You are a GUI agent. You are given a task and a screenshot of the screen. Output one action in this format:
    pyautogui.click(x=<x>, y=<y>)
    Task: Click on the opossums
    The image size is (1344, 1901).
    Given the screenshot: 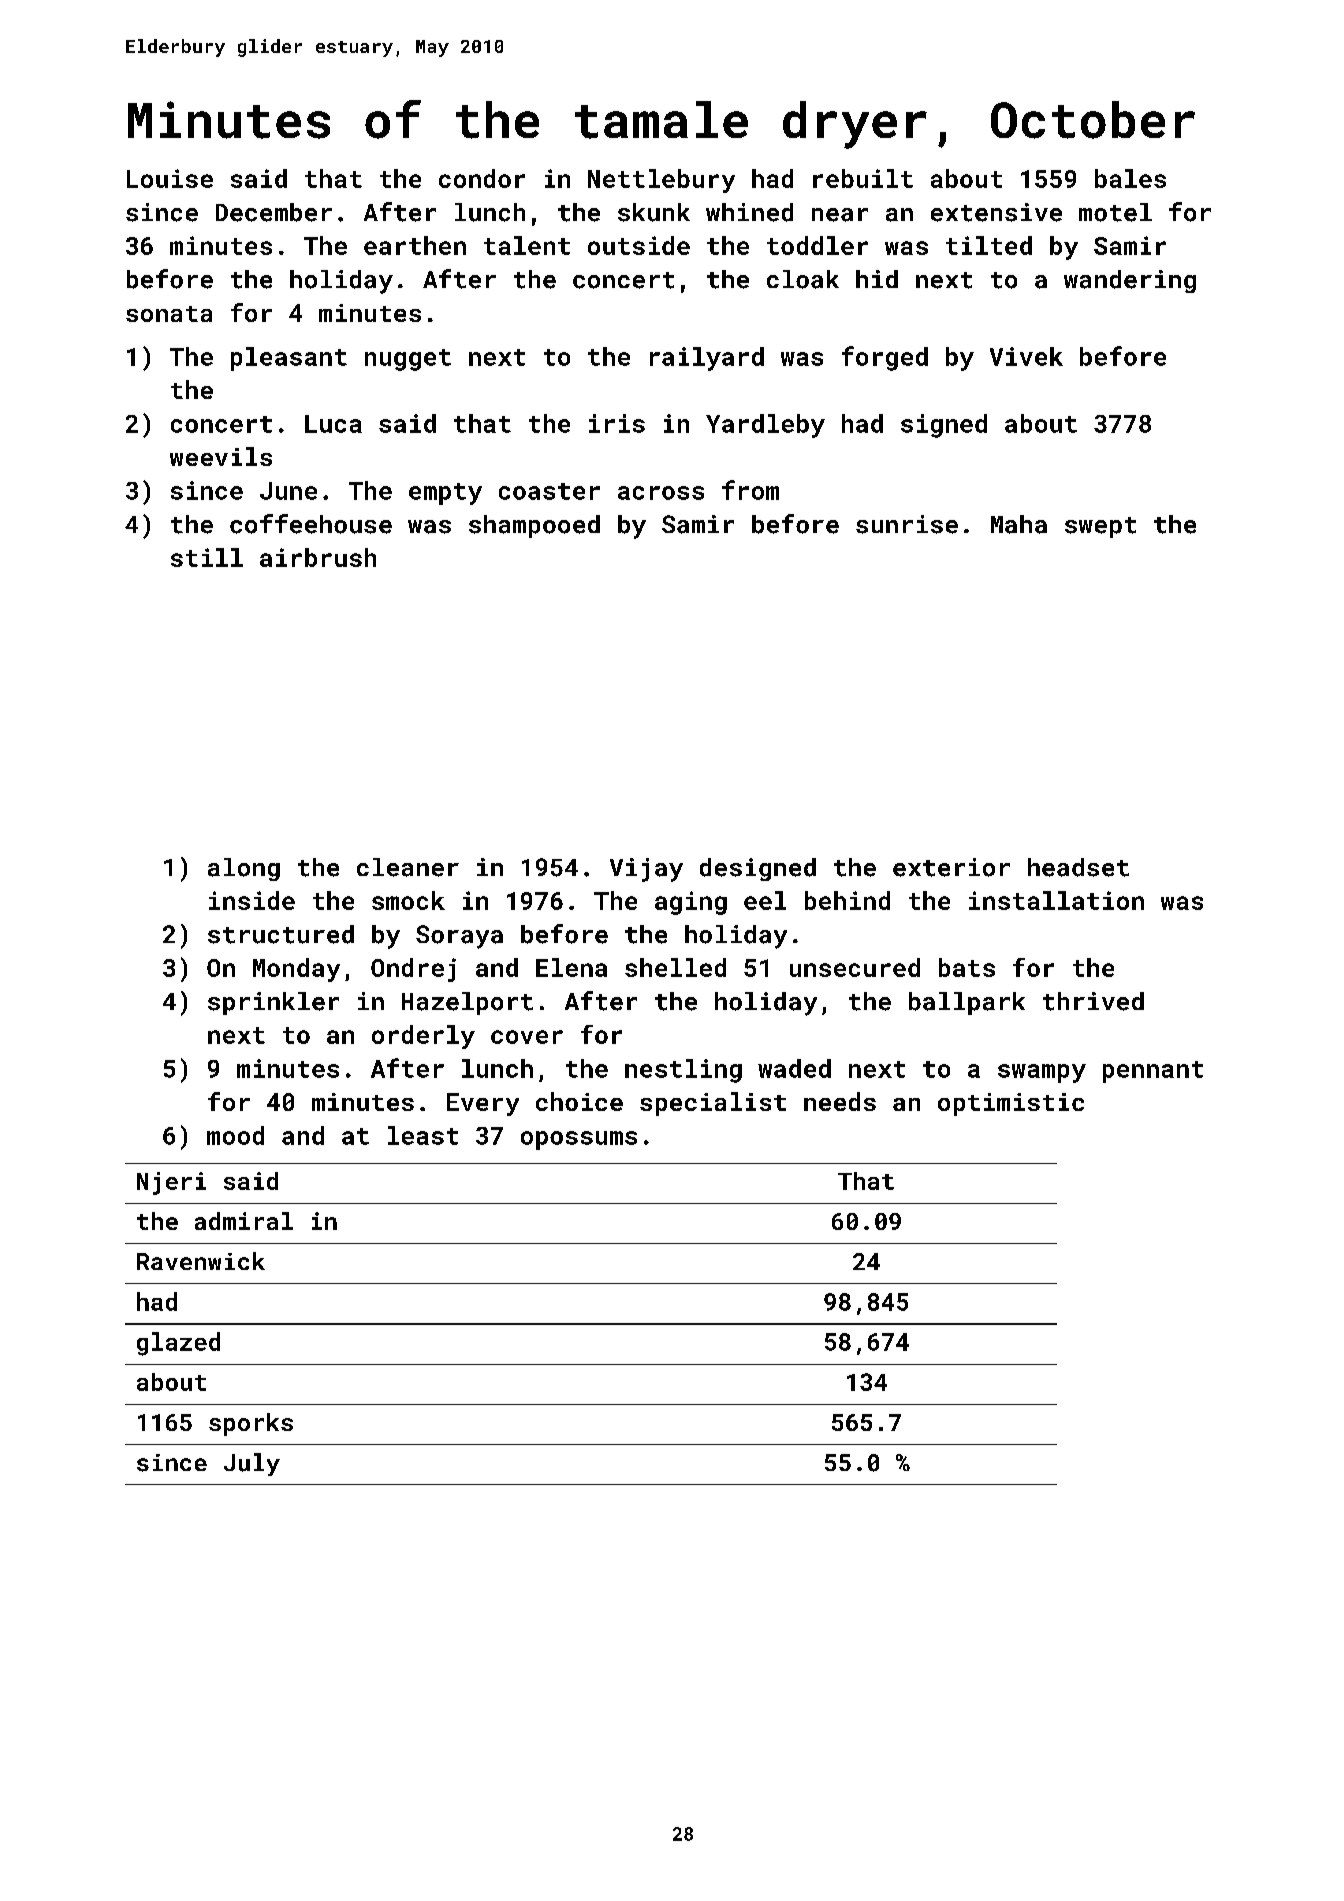 What is the action you would take?
    pyautogui.click(x=579, y=1140)
